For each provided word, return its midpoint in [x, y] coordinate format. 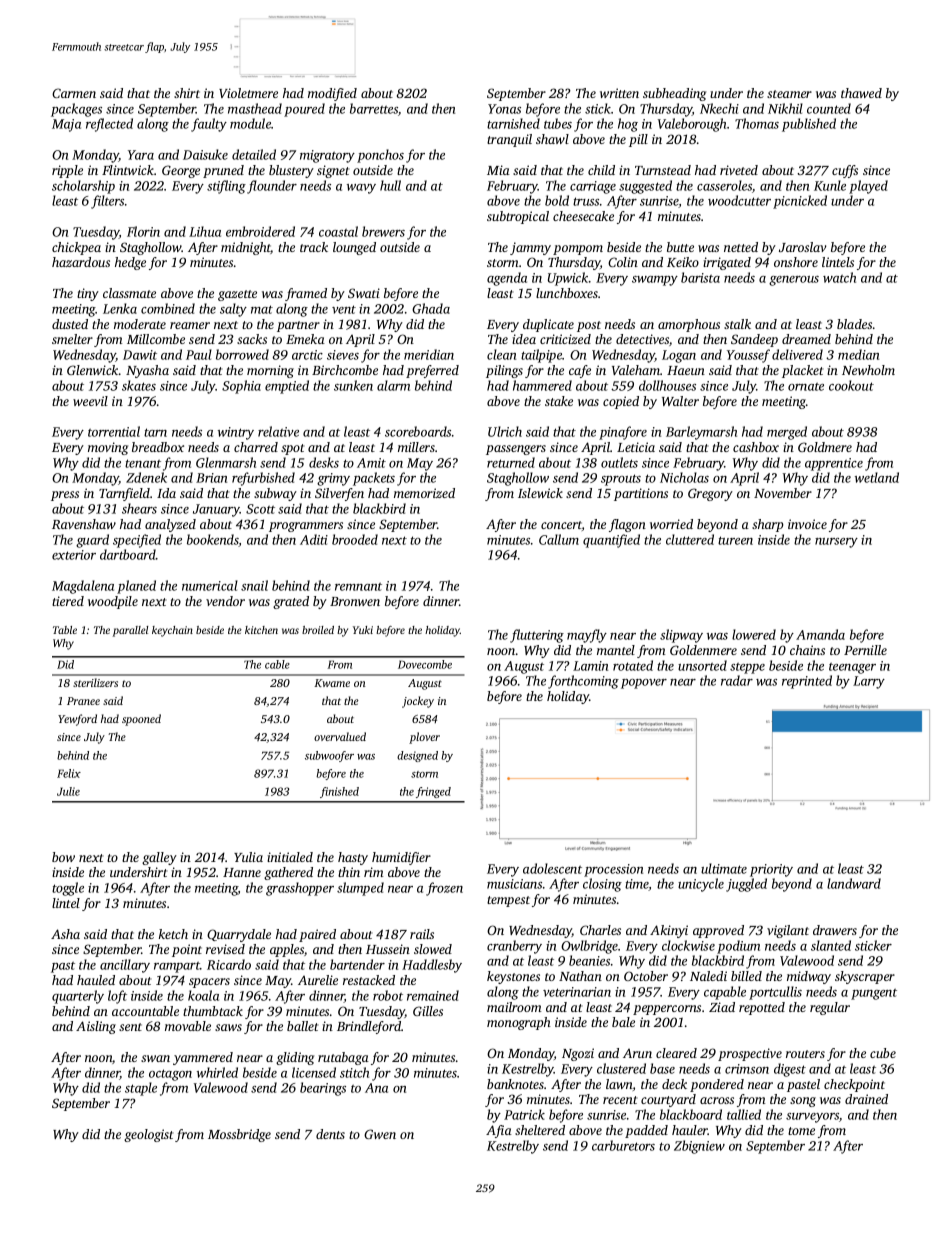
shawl [552, 139]
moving [108, 448]
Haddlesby [432, 966]
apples [287, 950]
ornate [806, 387]
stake [559, 401]
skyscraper [865, 977]
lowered [754, 634]
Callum [559, 539]
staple [141, 1089]
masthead [255, 108]
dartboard [128, 554]
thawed [861, 93]
